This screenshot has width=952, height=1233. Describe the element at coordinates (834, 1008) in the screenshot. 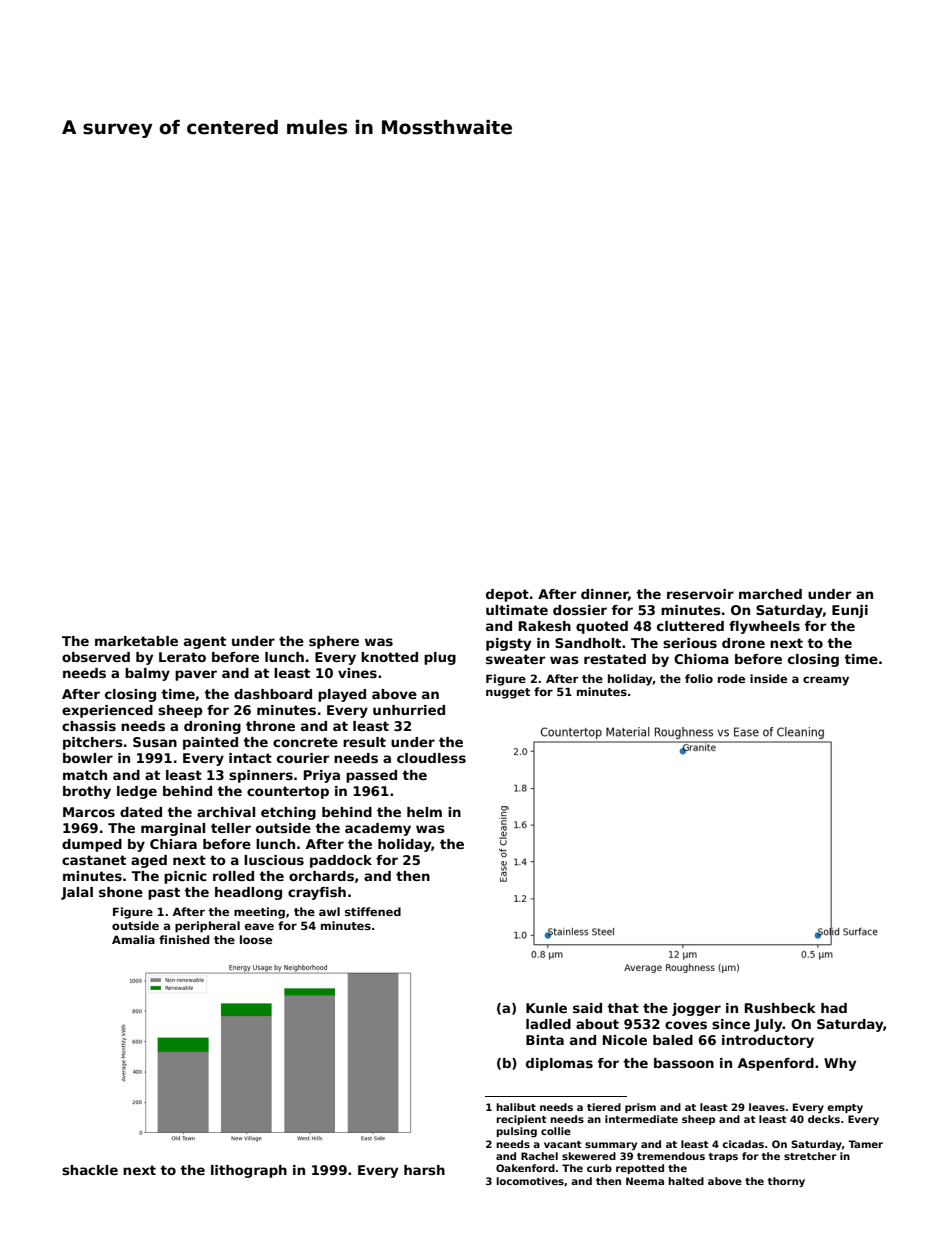

I see `had` at that location.
